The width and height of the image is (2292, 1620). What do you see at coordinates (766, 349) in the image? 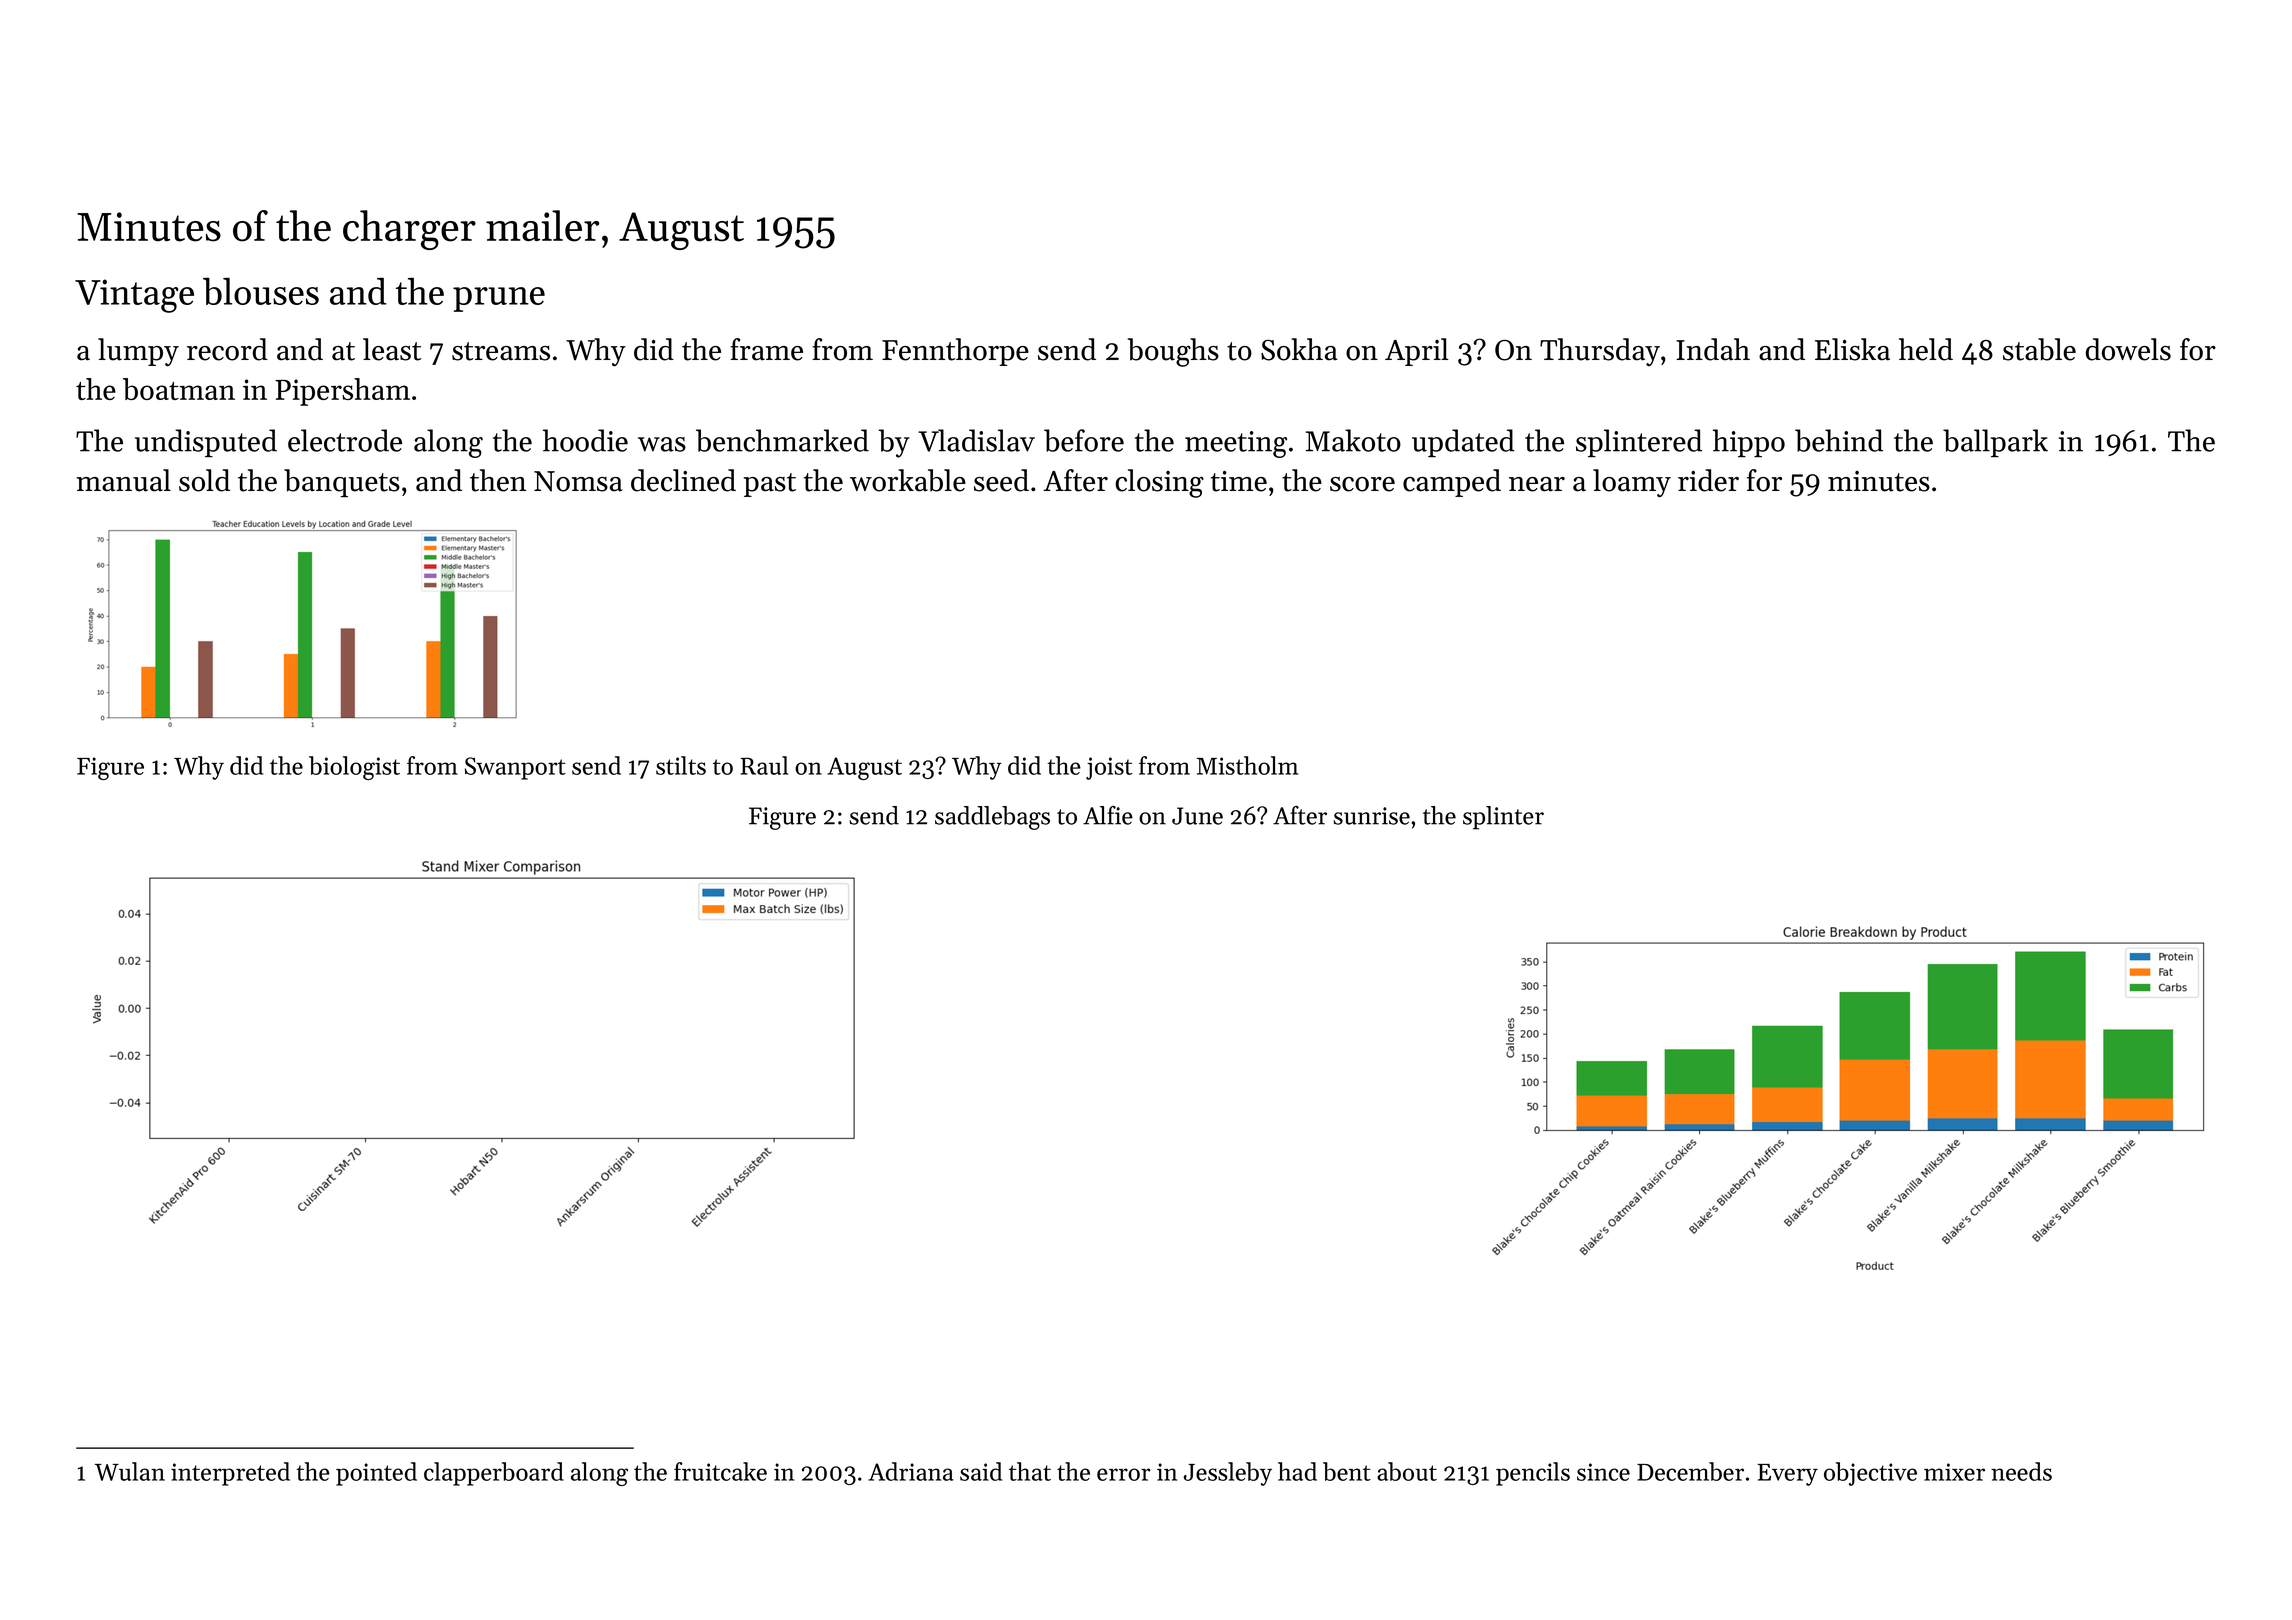
I see `frame` at bounding box center [766, 349].
